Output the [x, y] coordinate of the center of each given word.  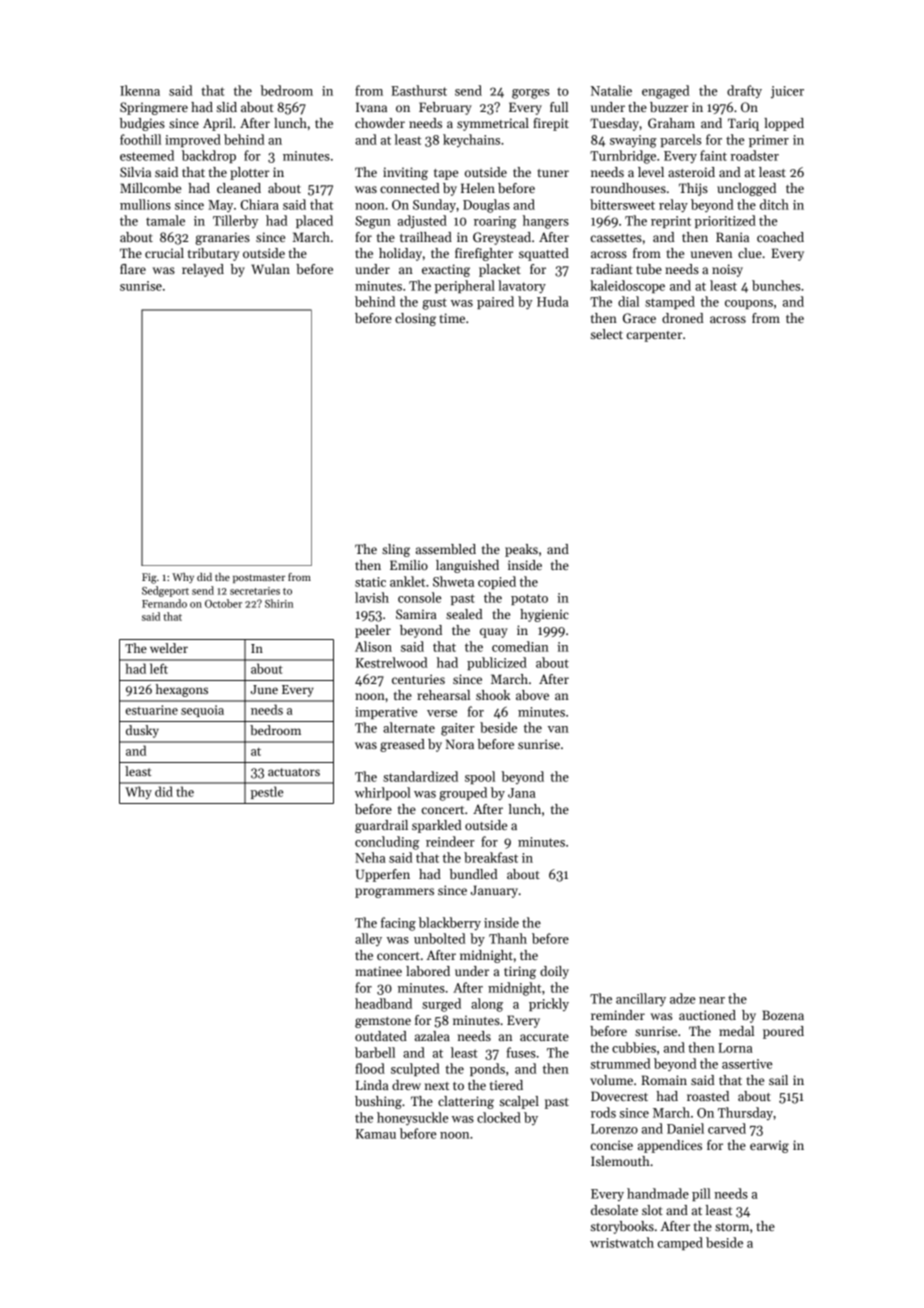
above [532, 695]
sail [778, 1080]
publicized [497, 663]
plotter [249, 173]
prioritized [725, 221]
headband [383, 1003]
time [452, 318]
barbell [375, 1052]
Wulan [270, 269]
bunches [776, 285]
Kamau [376, 1134]
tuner [553, 173]
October [223, 603]
